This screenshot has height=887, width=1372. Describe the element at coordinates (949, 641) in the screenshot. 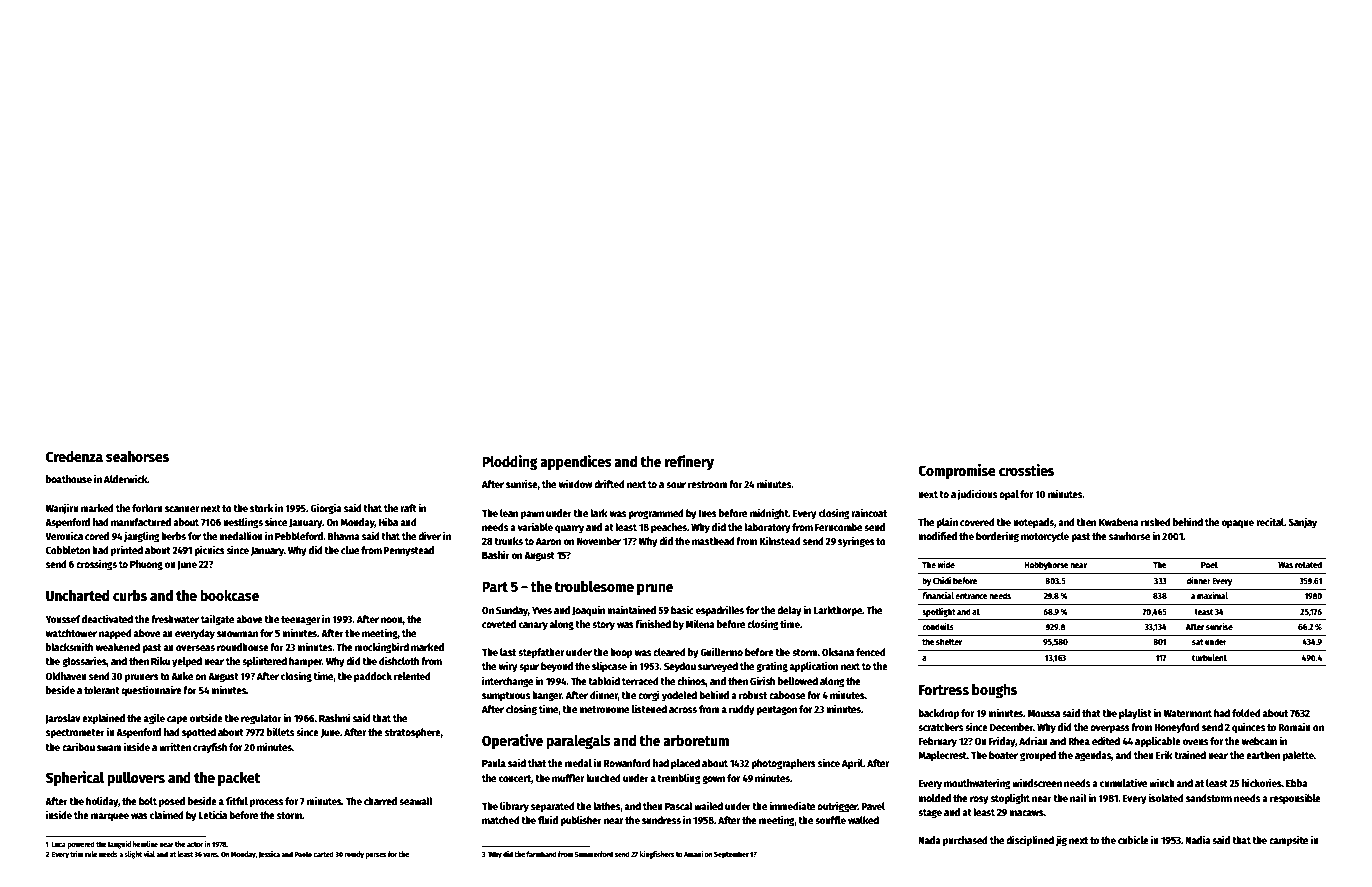

I see `shelter` at that location.
